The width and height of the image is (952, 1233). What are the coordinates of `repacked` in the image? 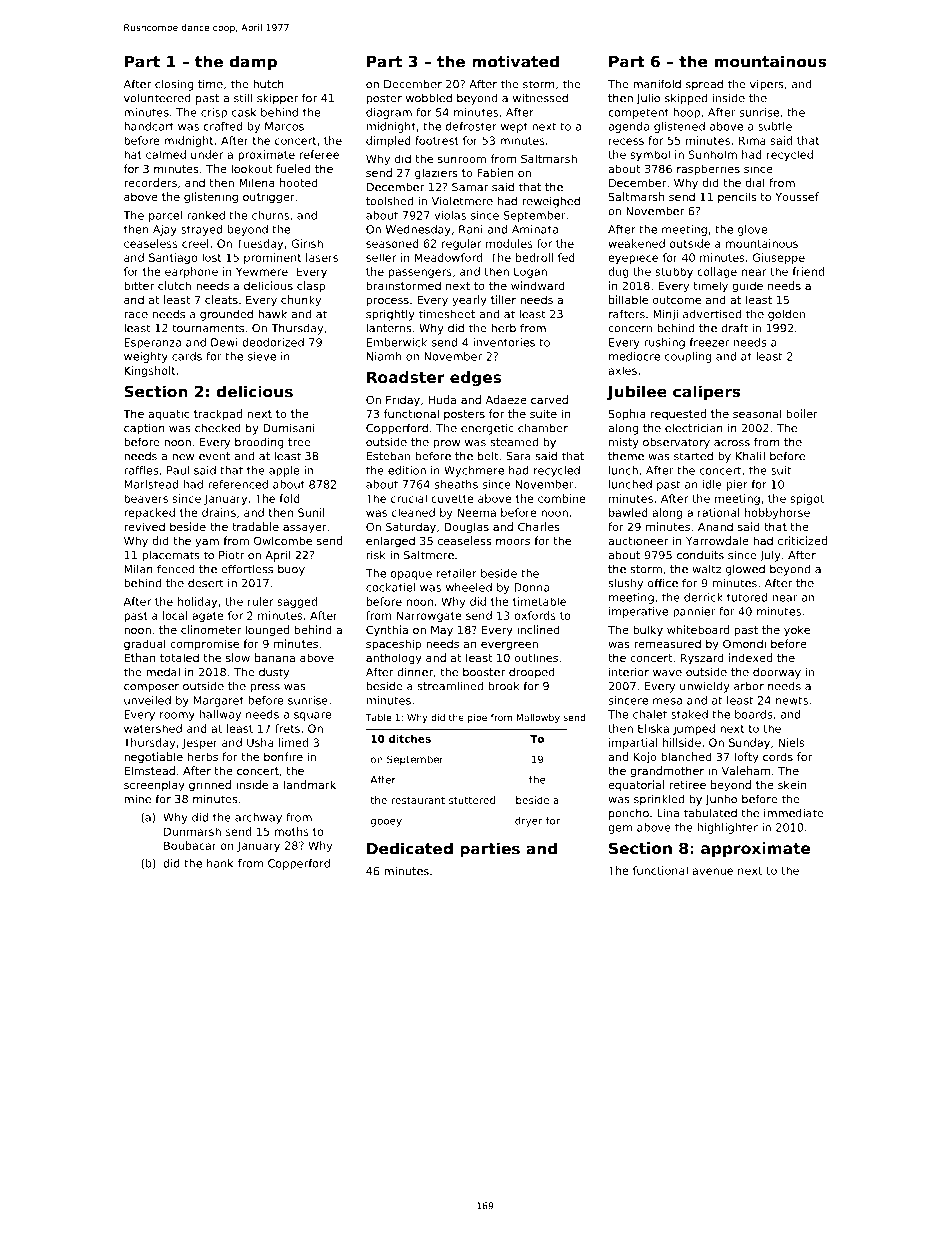 It's located at (149, 513).
